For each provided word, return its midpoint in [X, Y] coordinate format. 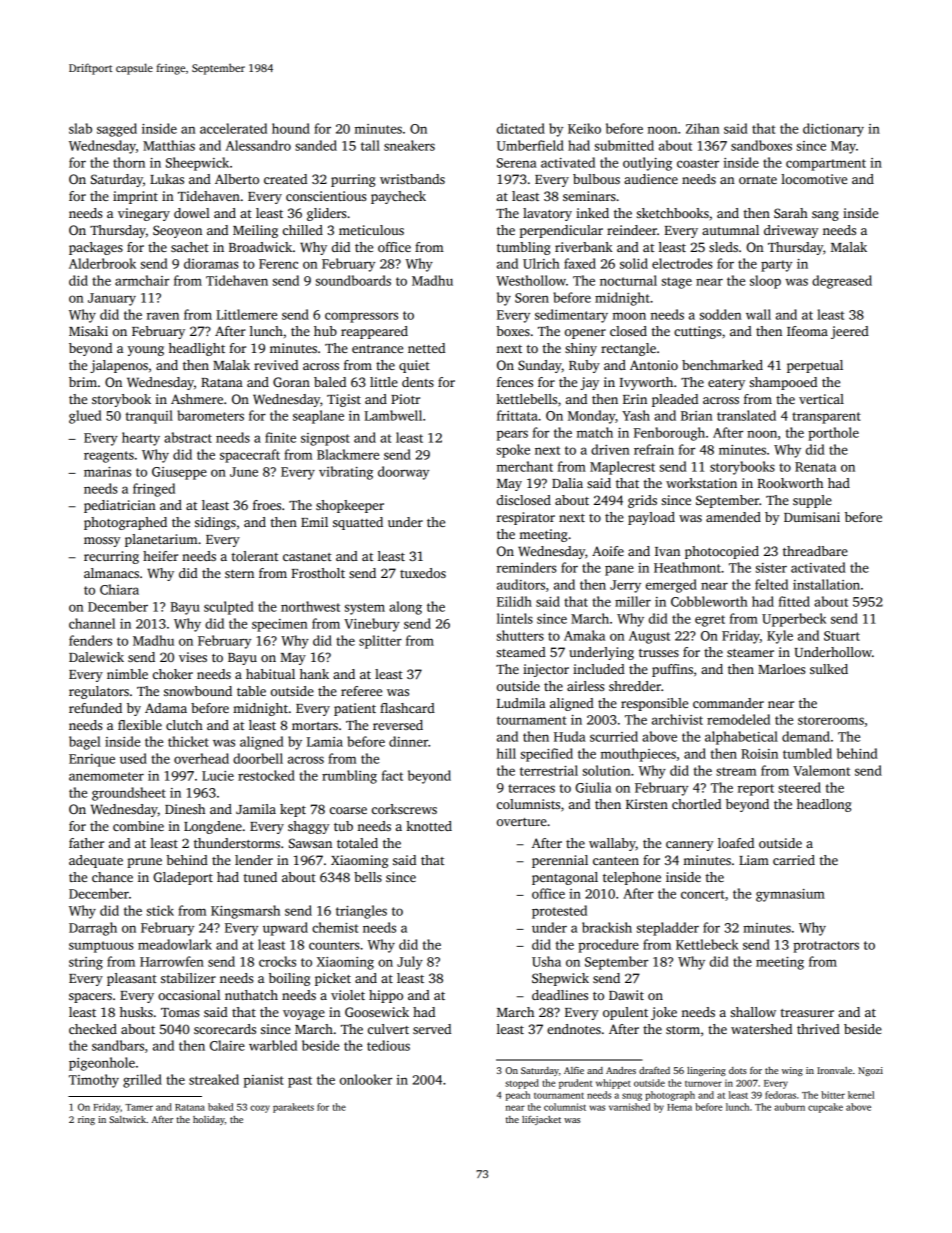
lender [254, 860]
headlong [824, 805]
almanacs [111, 573]
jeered [850, 332]
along [405, 608]
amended [733, 517]
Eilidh [514, 601]
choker [173, 674]
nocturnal [628, 280]
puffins [672, 670]
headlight [197, 349]
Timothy [94, 1081]
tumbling [523, 248]
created [285, 179]
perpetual [815, 366]
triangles [361, 912]
